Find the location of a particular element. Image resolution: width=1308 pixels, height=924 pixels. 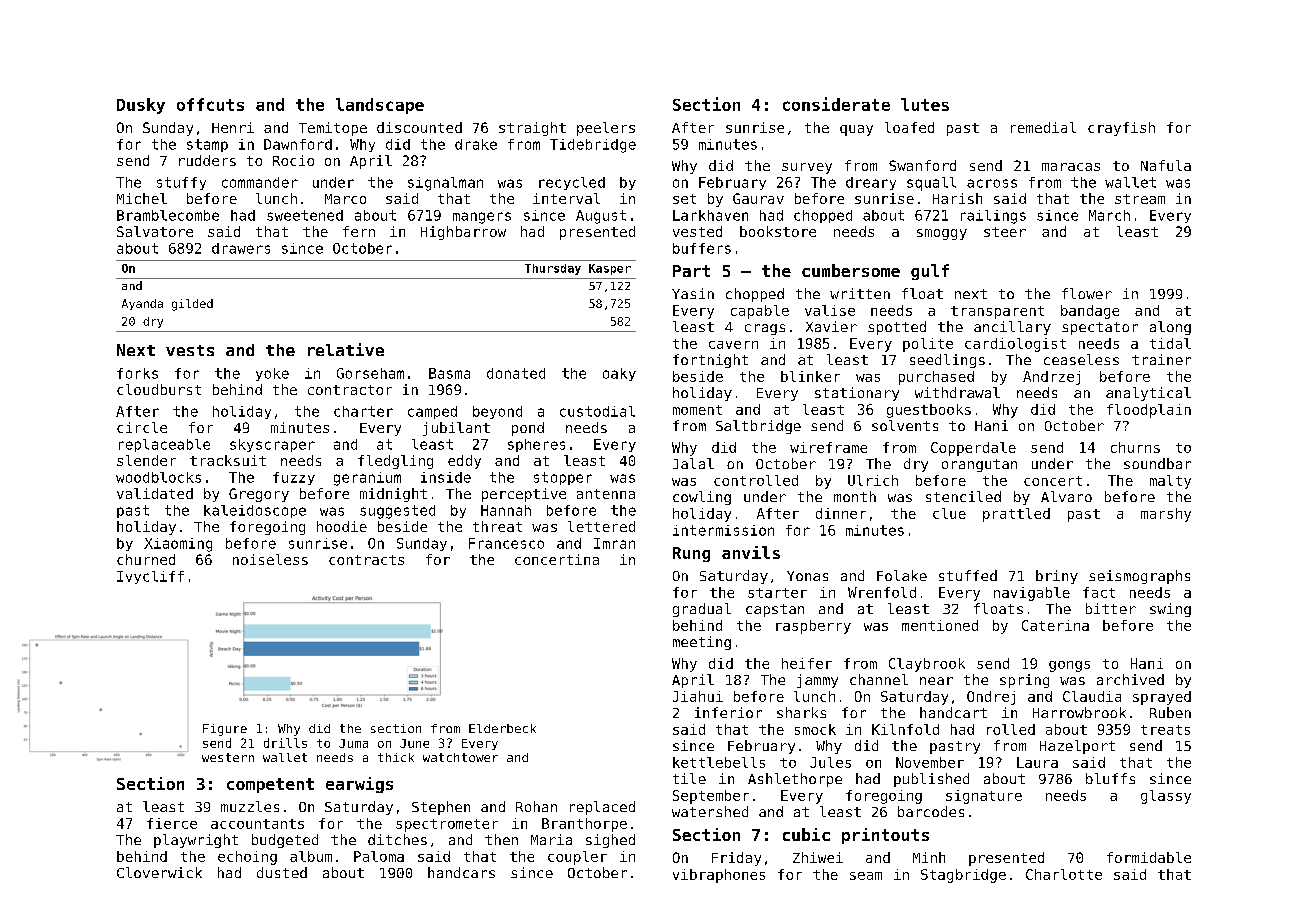

perceptive is located at coordinates (524, 495).
